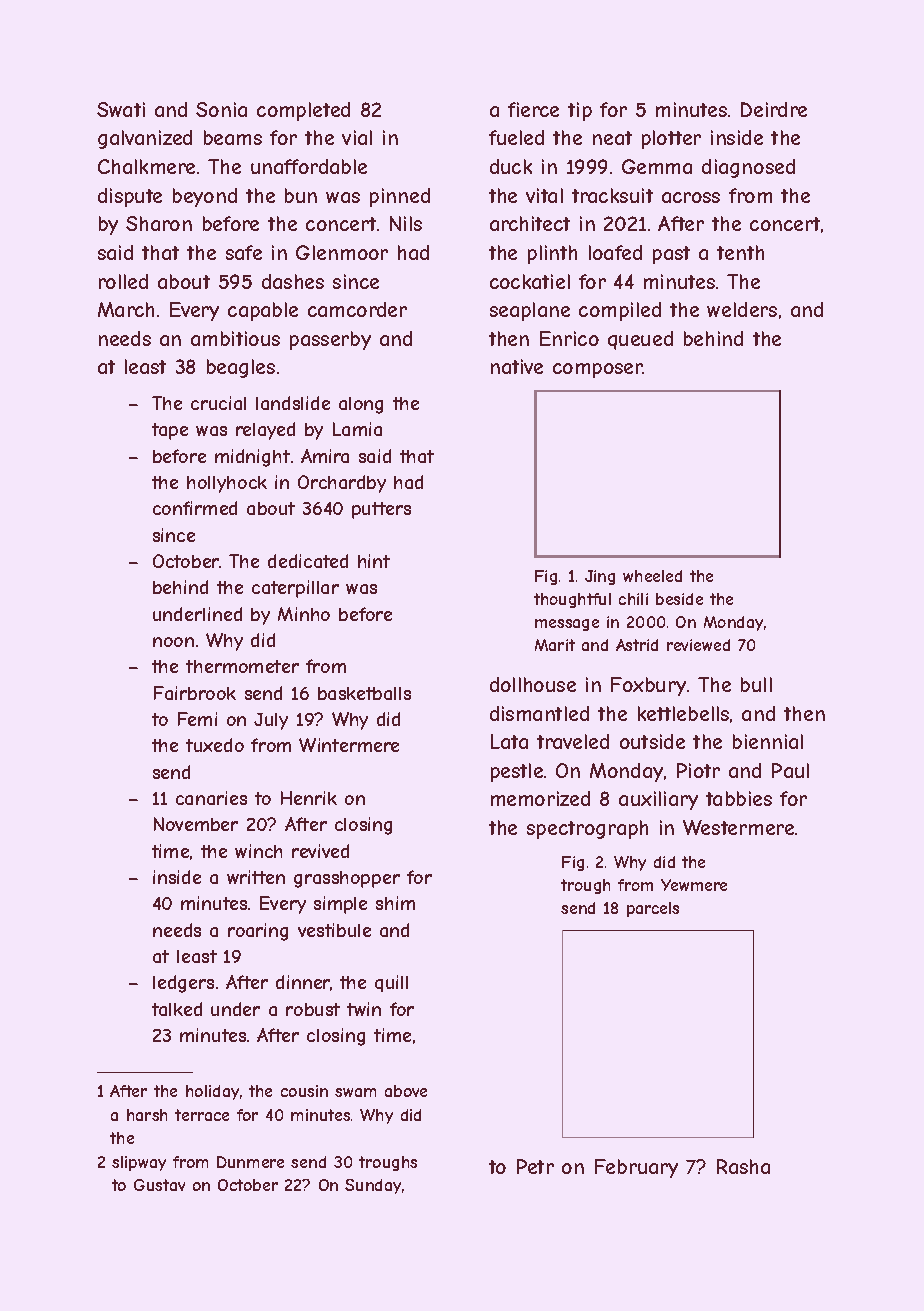  What do you see at coordinates (738, 827) in the screenshot?
I see `Westermere` at bounding box center [738, 827].
